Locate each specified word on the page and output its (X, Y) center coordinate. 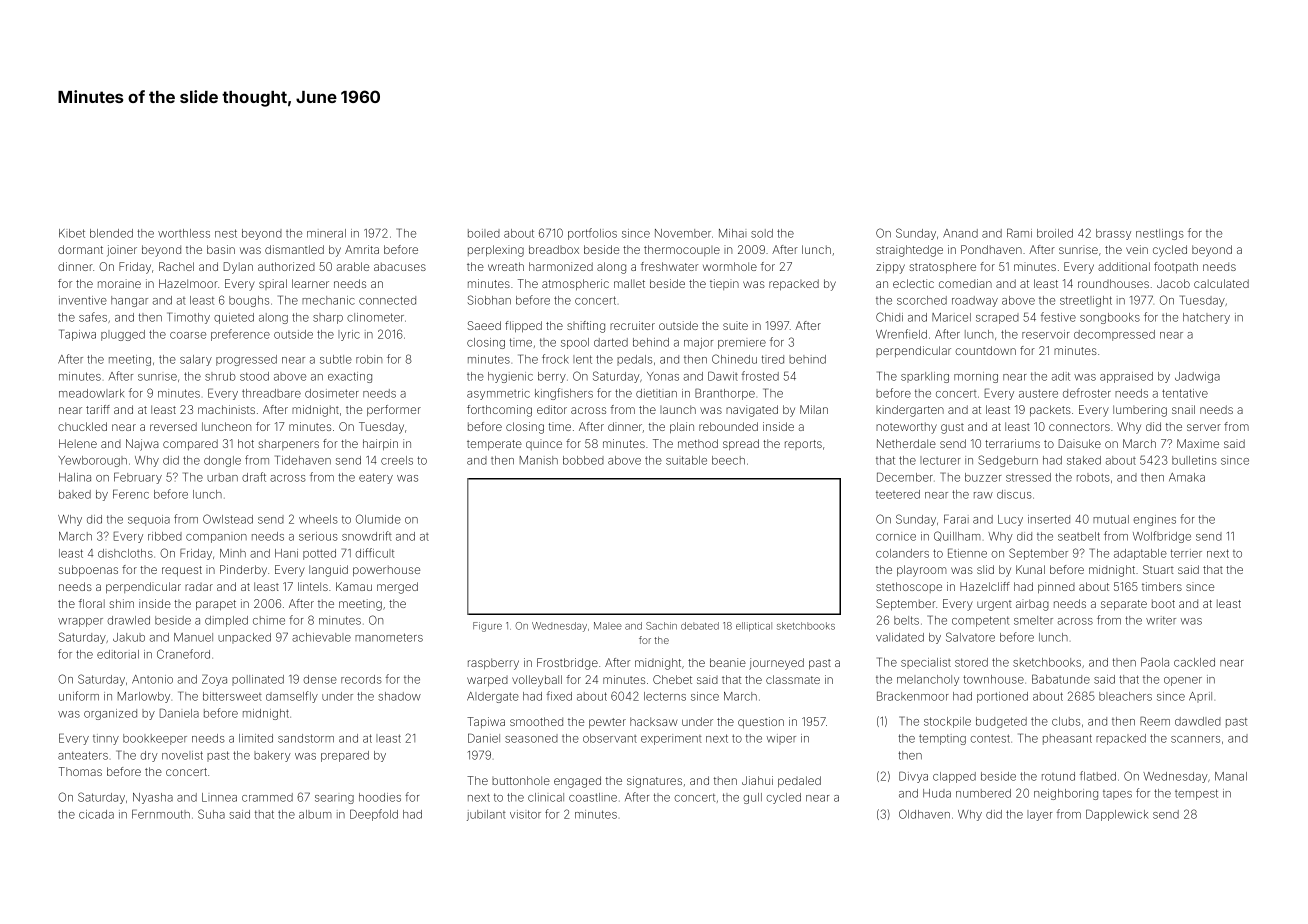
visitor (525, 814)
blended (111, 233)
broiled (1055, 233)
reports (803, 445)
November (683, 233)
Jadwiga (1197, 377)
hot (246, 443)
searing (334, 799)
